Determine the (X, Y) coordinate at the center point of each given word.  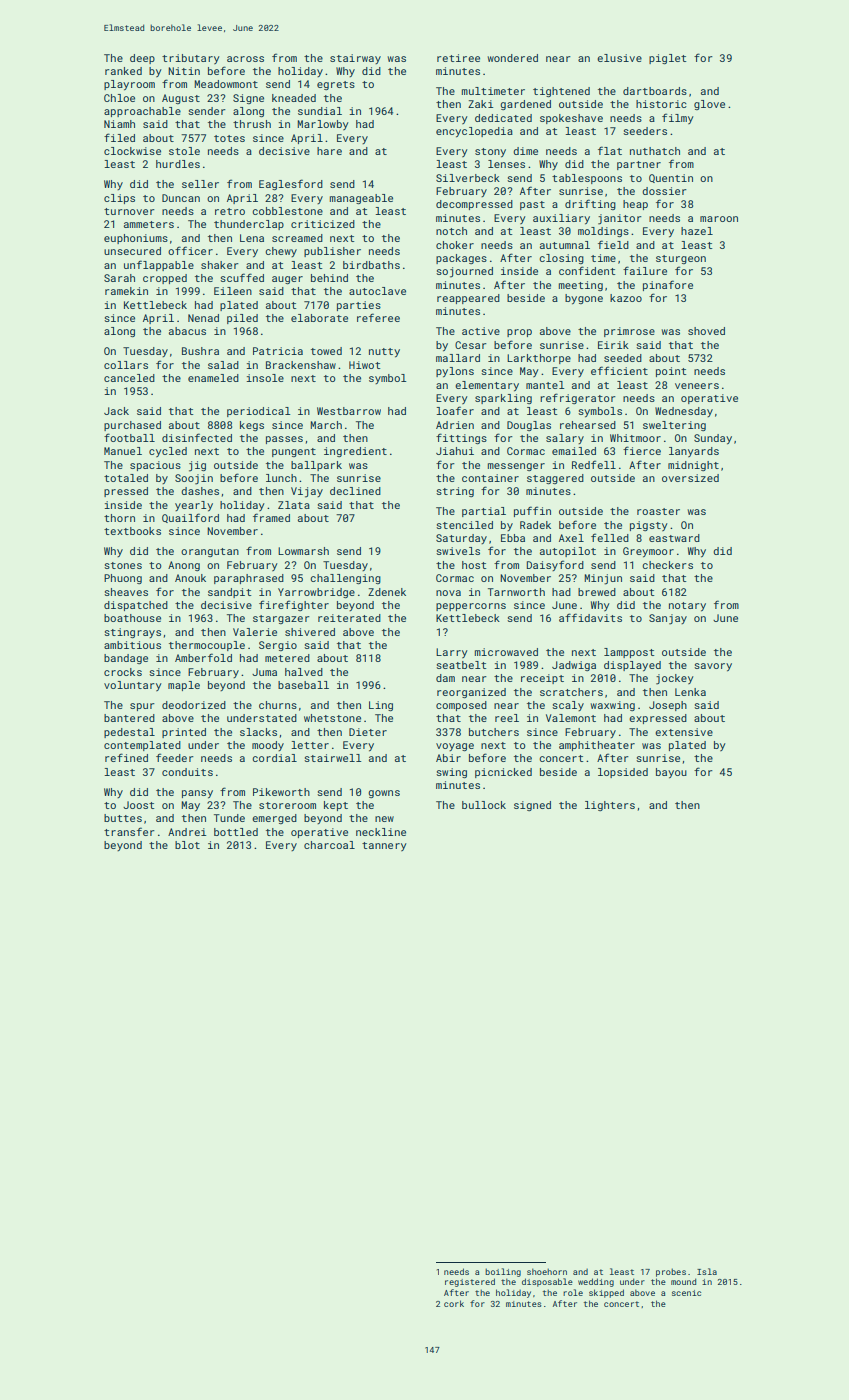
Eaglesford (291, 184)
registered (470, 1282)
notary (687, 607)
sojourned (464, 272)
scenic (686, 1293)
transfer (129, 831)
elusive (619, 58)
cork (454, 1303)
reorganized (471, 693)
